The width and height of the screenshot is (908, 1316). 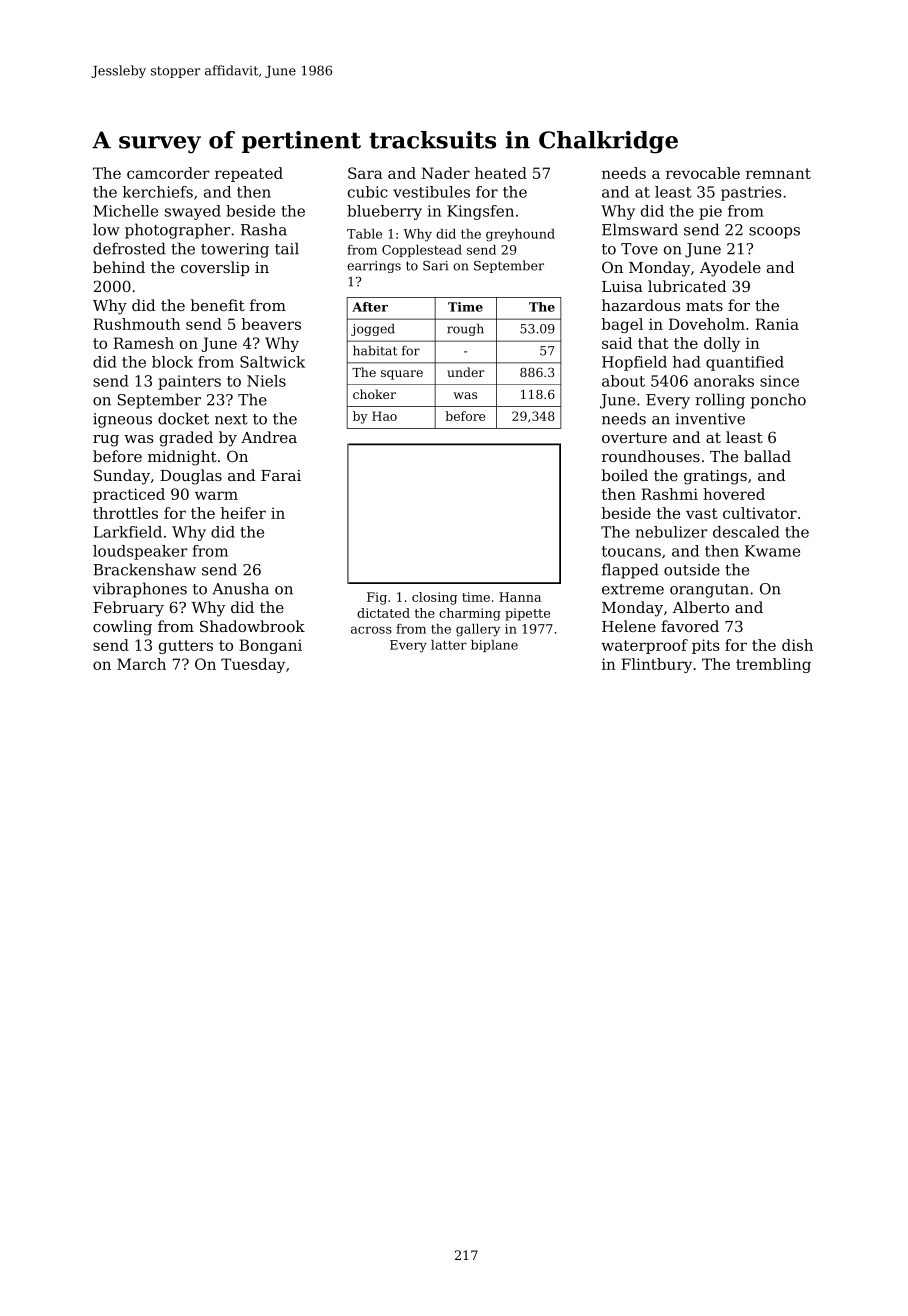 I want to click on heated, so click(x=501, y=173).
